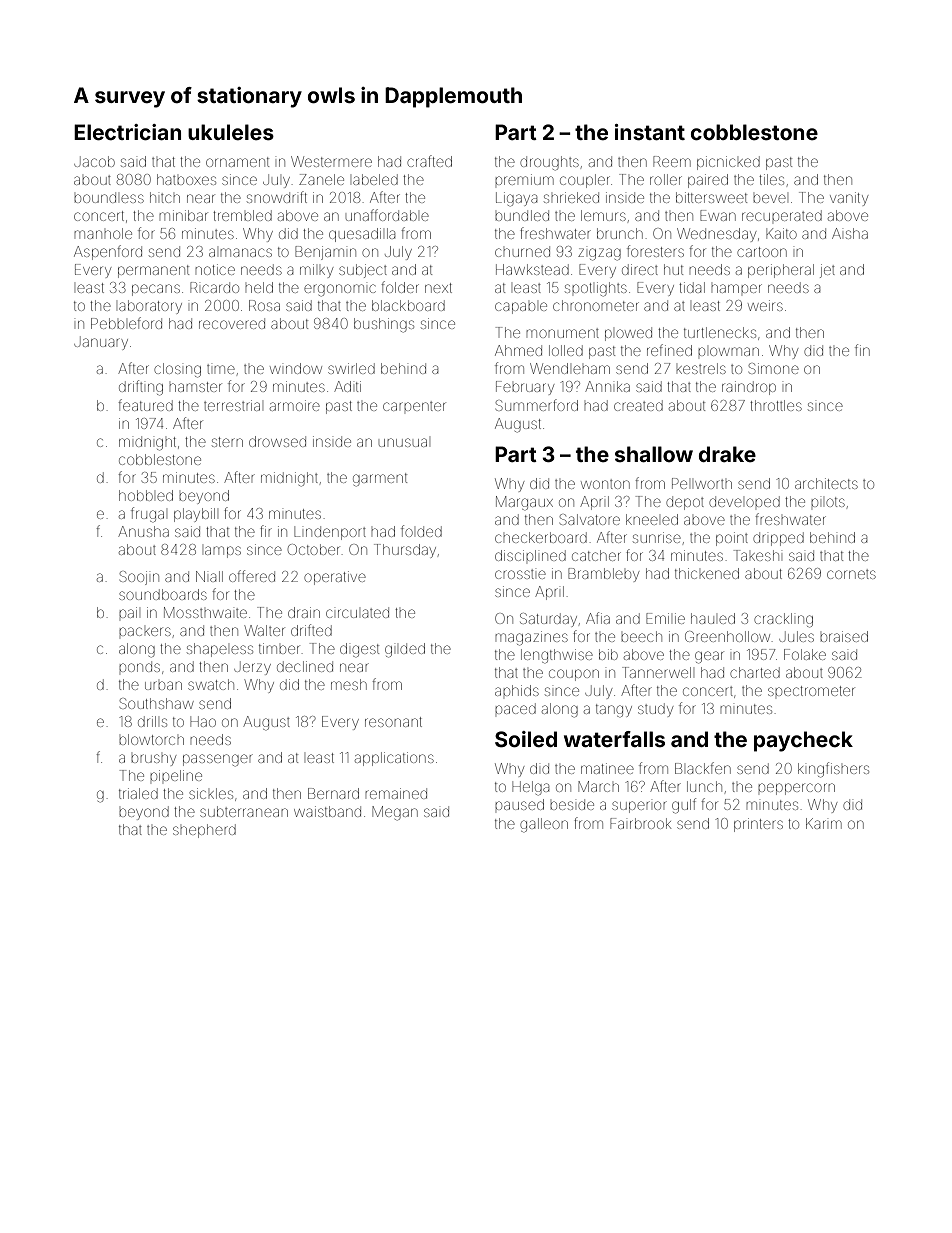 The height and width of the page is (1233, 952). I want to click on Margaux, so click(524, 503).
